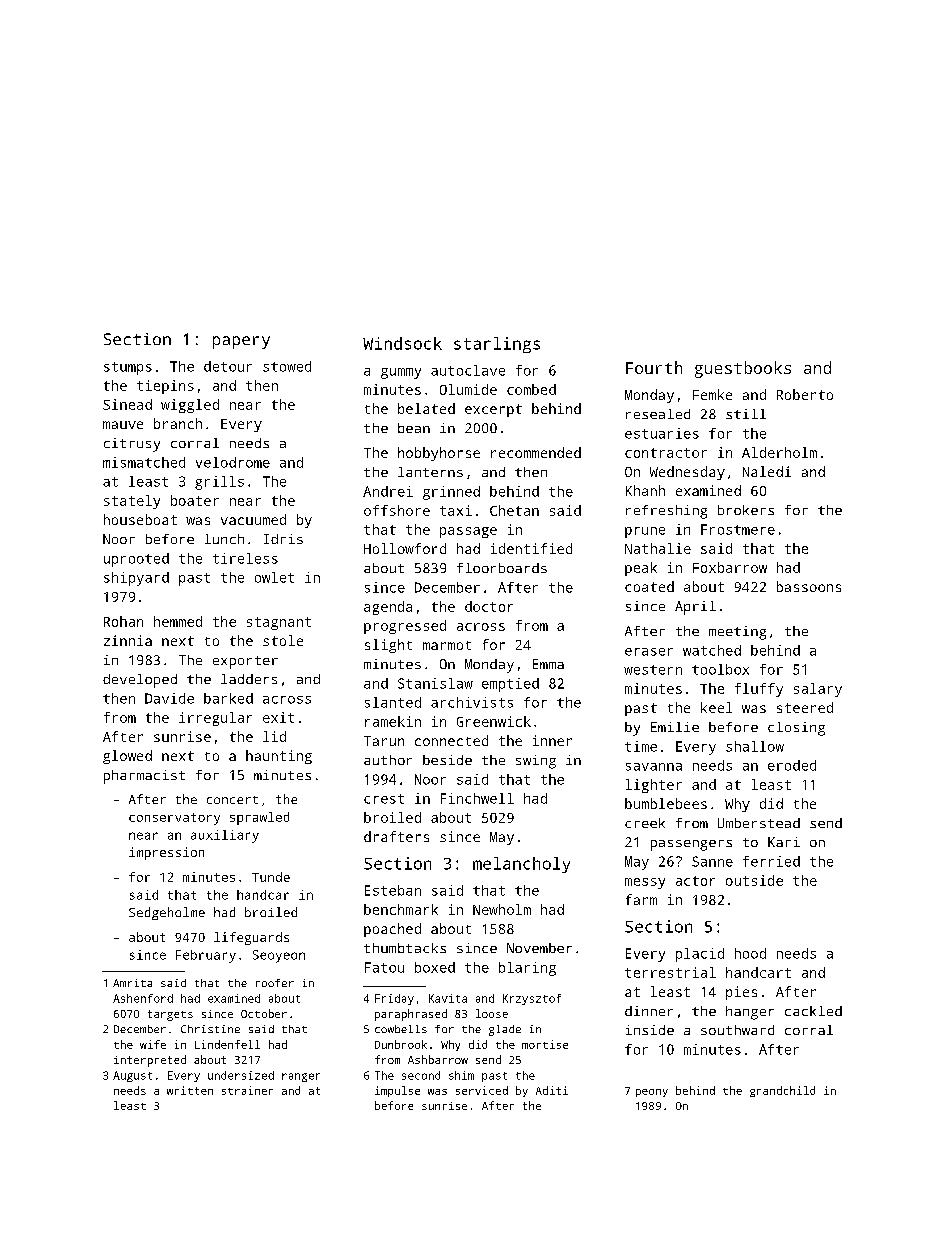 The width and height of the document is (952, 1233). What do you see at coordinates (737, 633) in the document?
I see `meeting` at bounding box center [737, 633].
